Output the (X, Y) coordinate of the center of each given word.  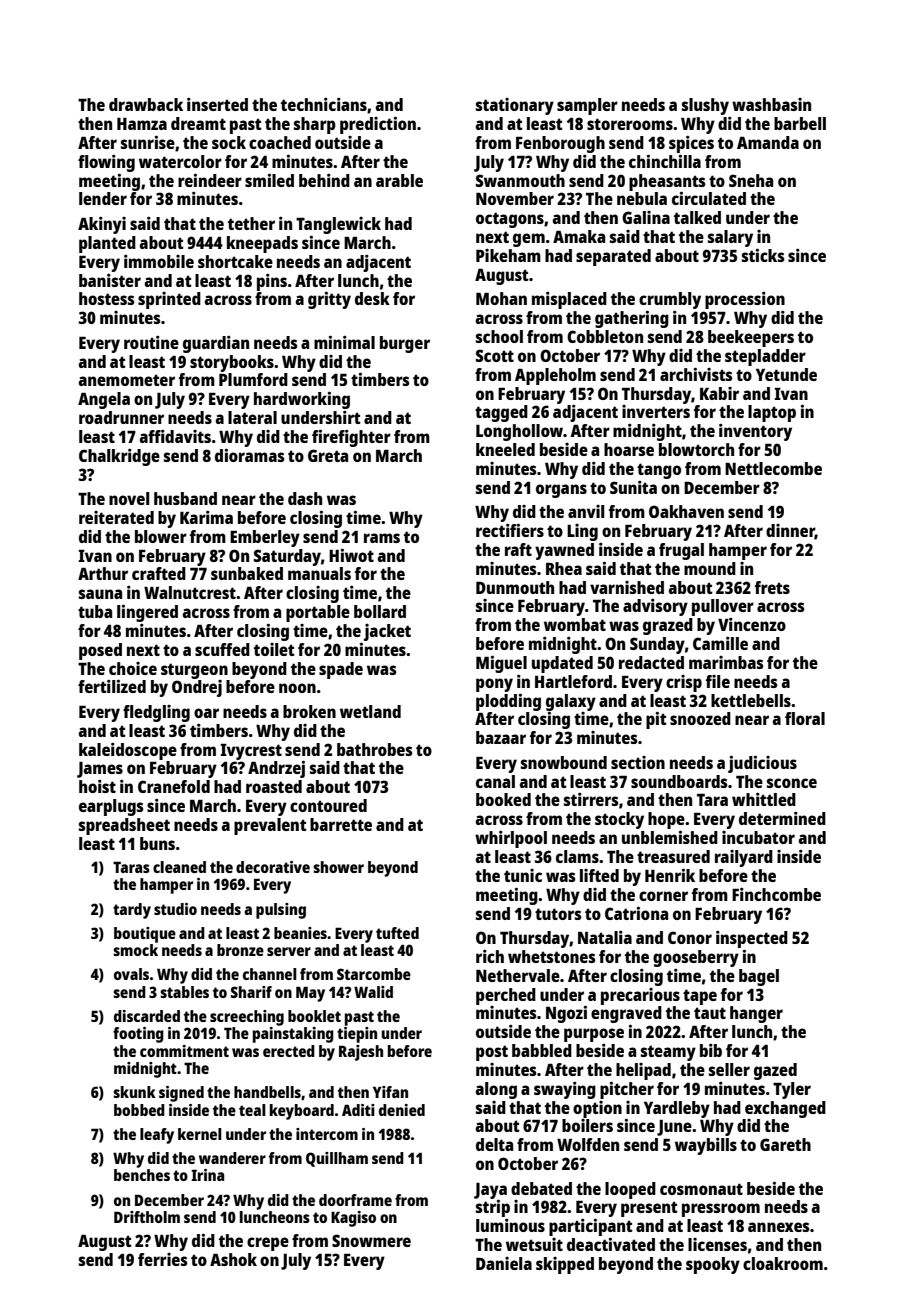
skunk (134, 1092)
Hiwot (351, 555)
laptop (772, 413)
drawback (146, 104)
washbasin (771, 104)
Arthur (103, 573)
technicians (324, 104)
